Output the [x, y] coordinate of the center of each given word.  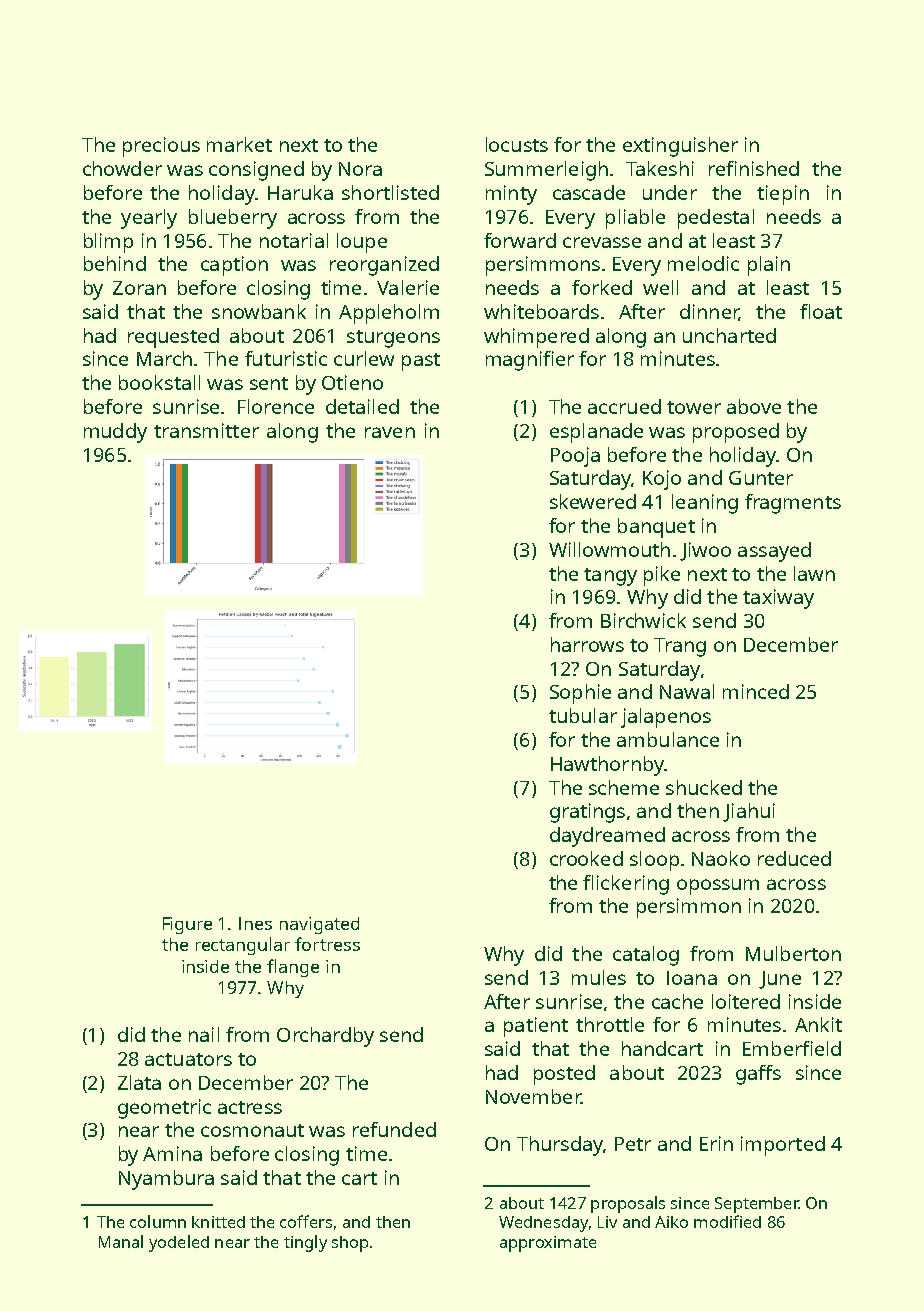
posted [564, 1075]
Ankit [818, 1024]
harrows [587, 644]
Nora [360, 169]
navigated [319, 925]
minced [756, 691]
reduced [794, 858]
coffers [306, 1221]
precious [161, 147]
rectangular [243, 946]
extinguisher [680, 147]
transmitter [206, 430]
